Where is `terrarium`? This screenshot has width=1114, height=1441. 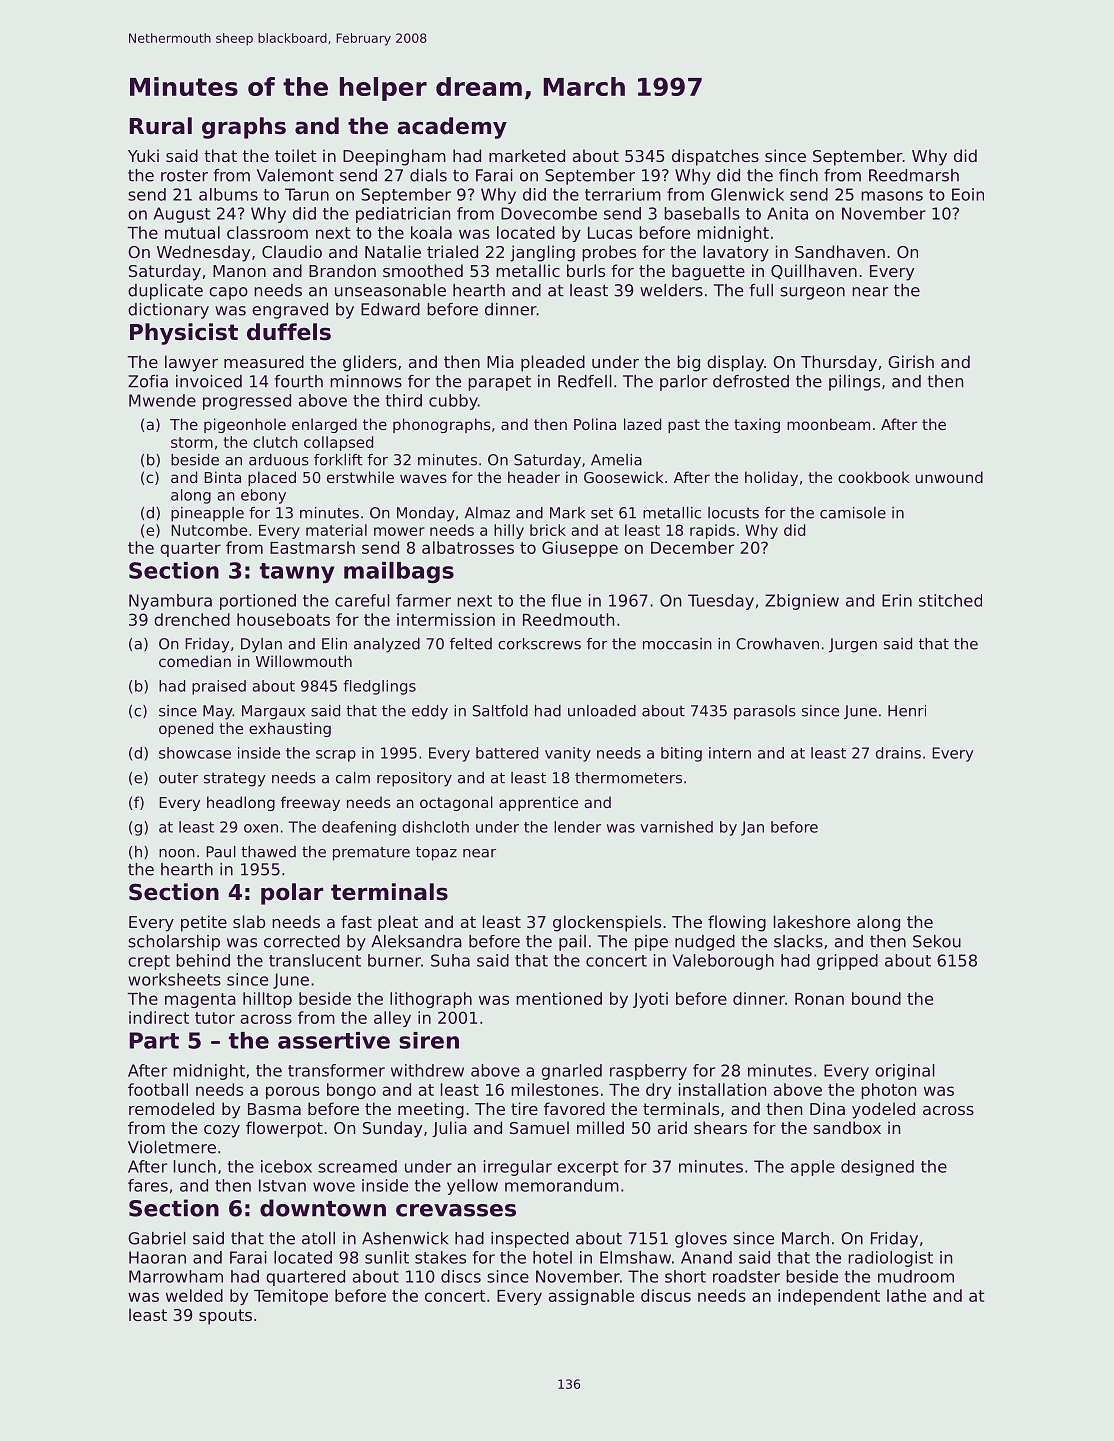 terrarium is located at coordinates (623, 194).
